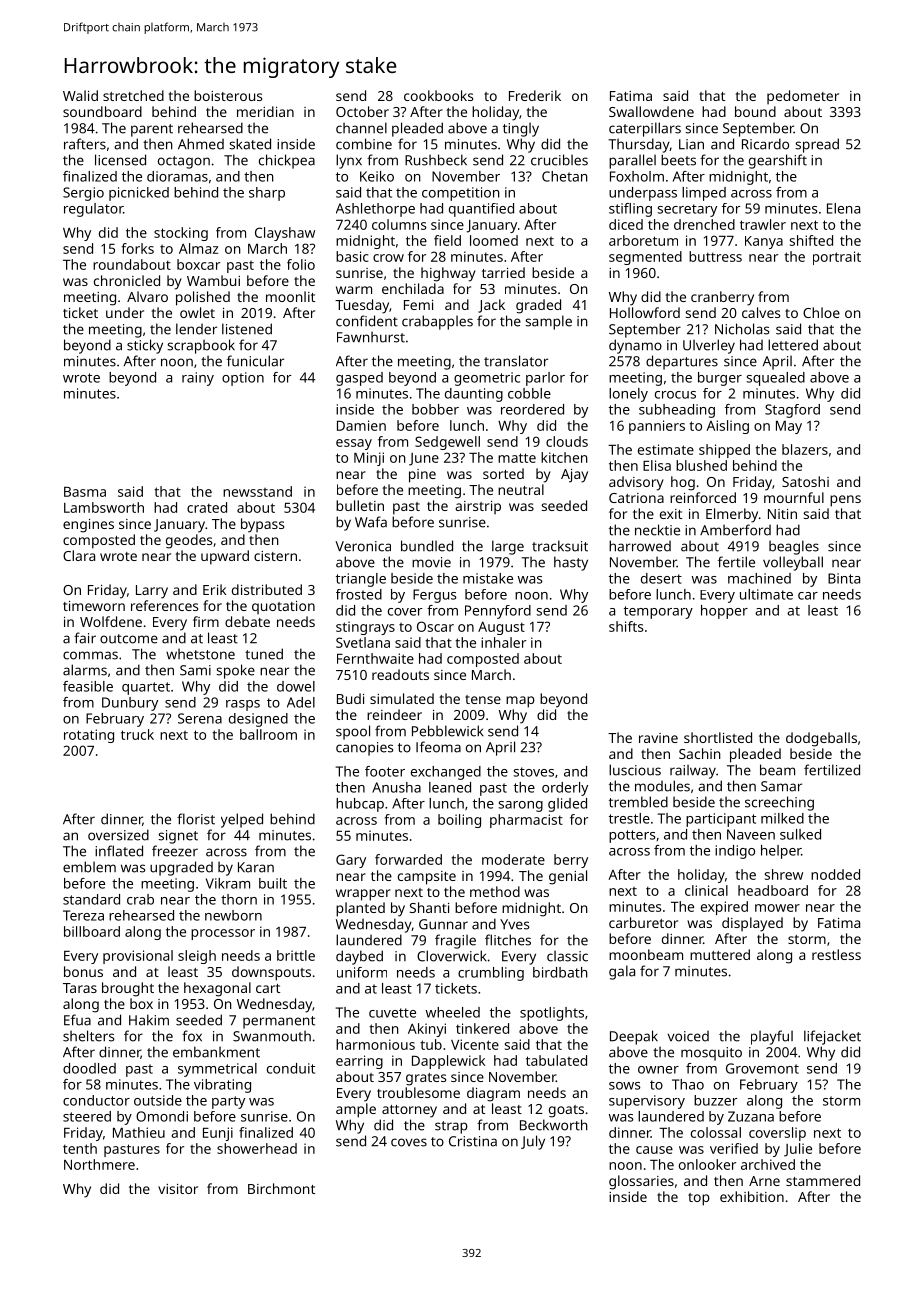 This image has width=924, height=1308. Describe the element at coordinates (571, 563) in the image. I see `hasty` at that location.
